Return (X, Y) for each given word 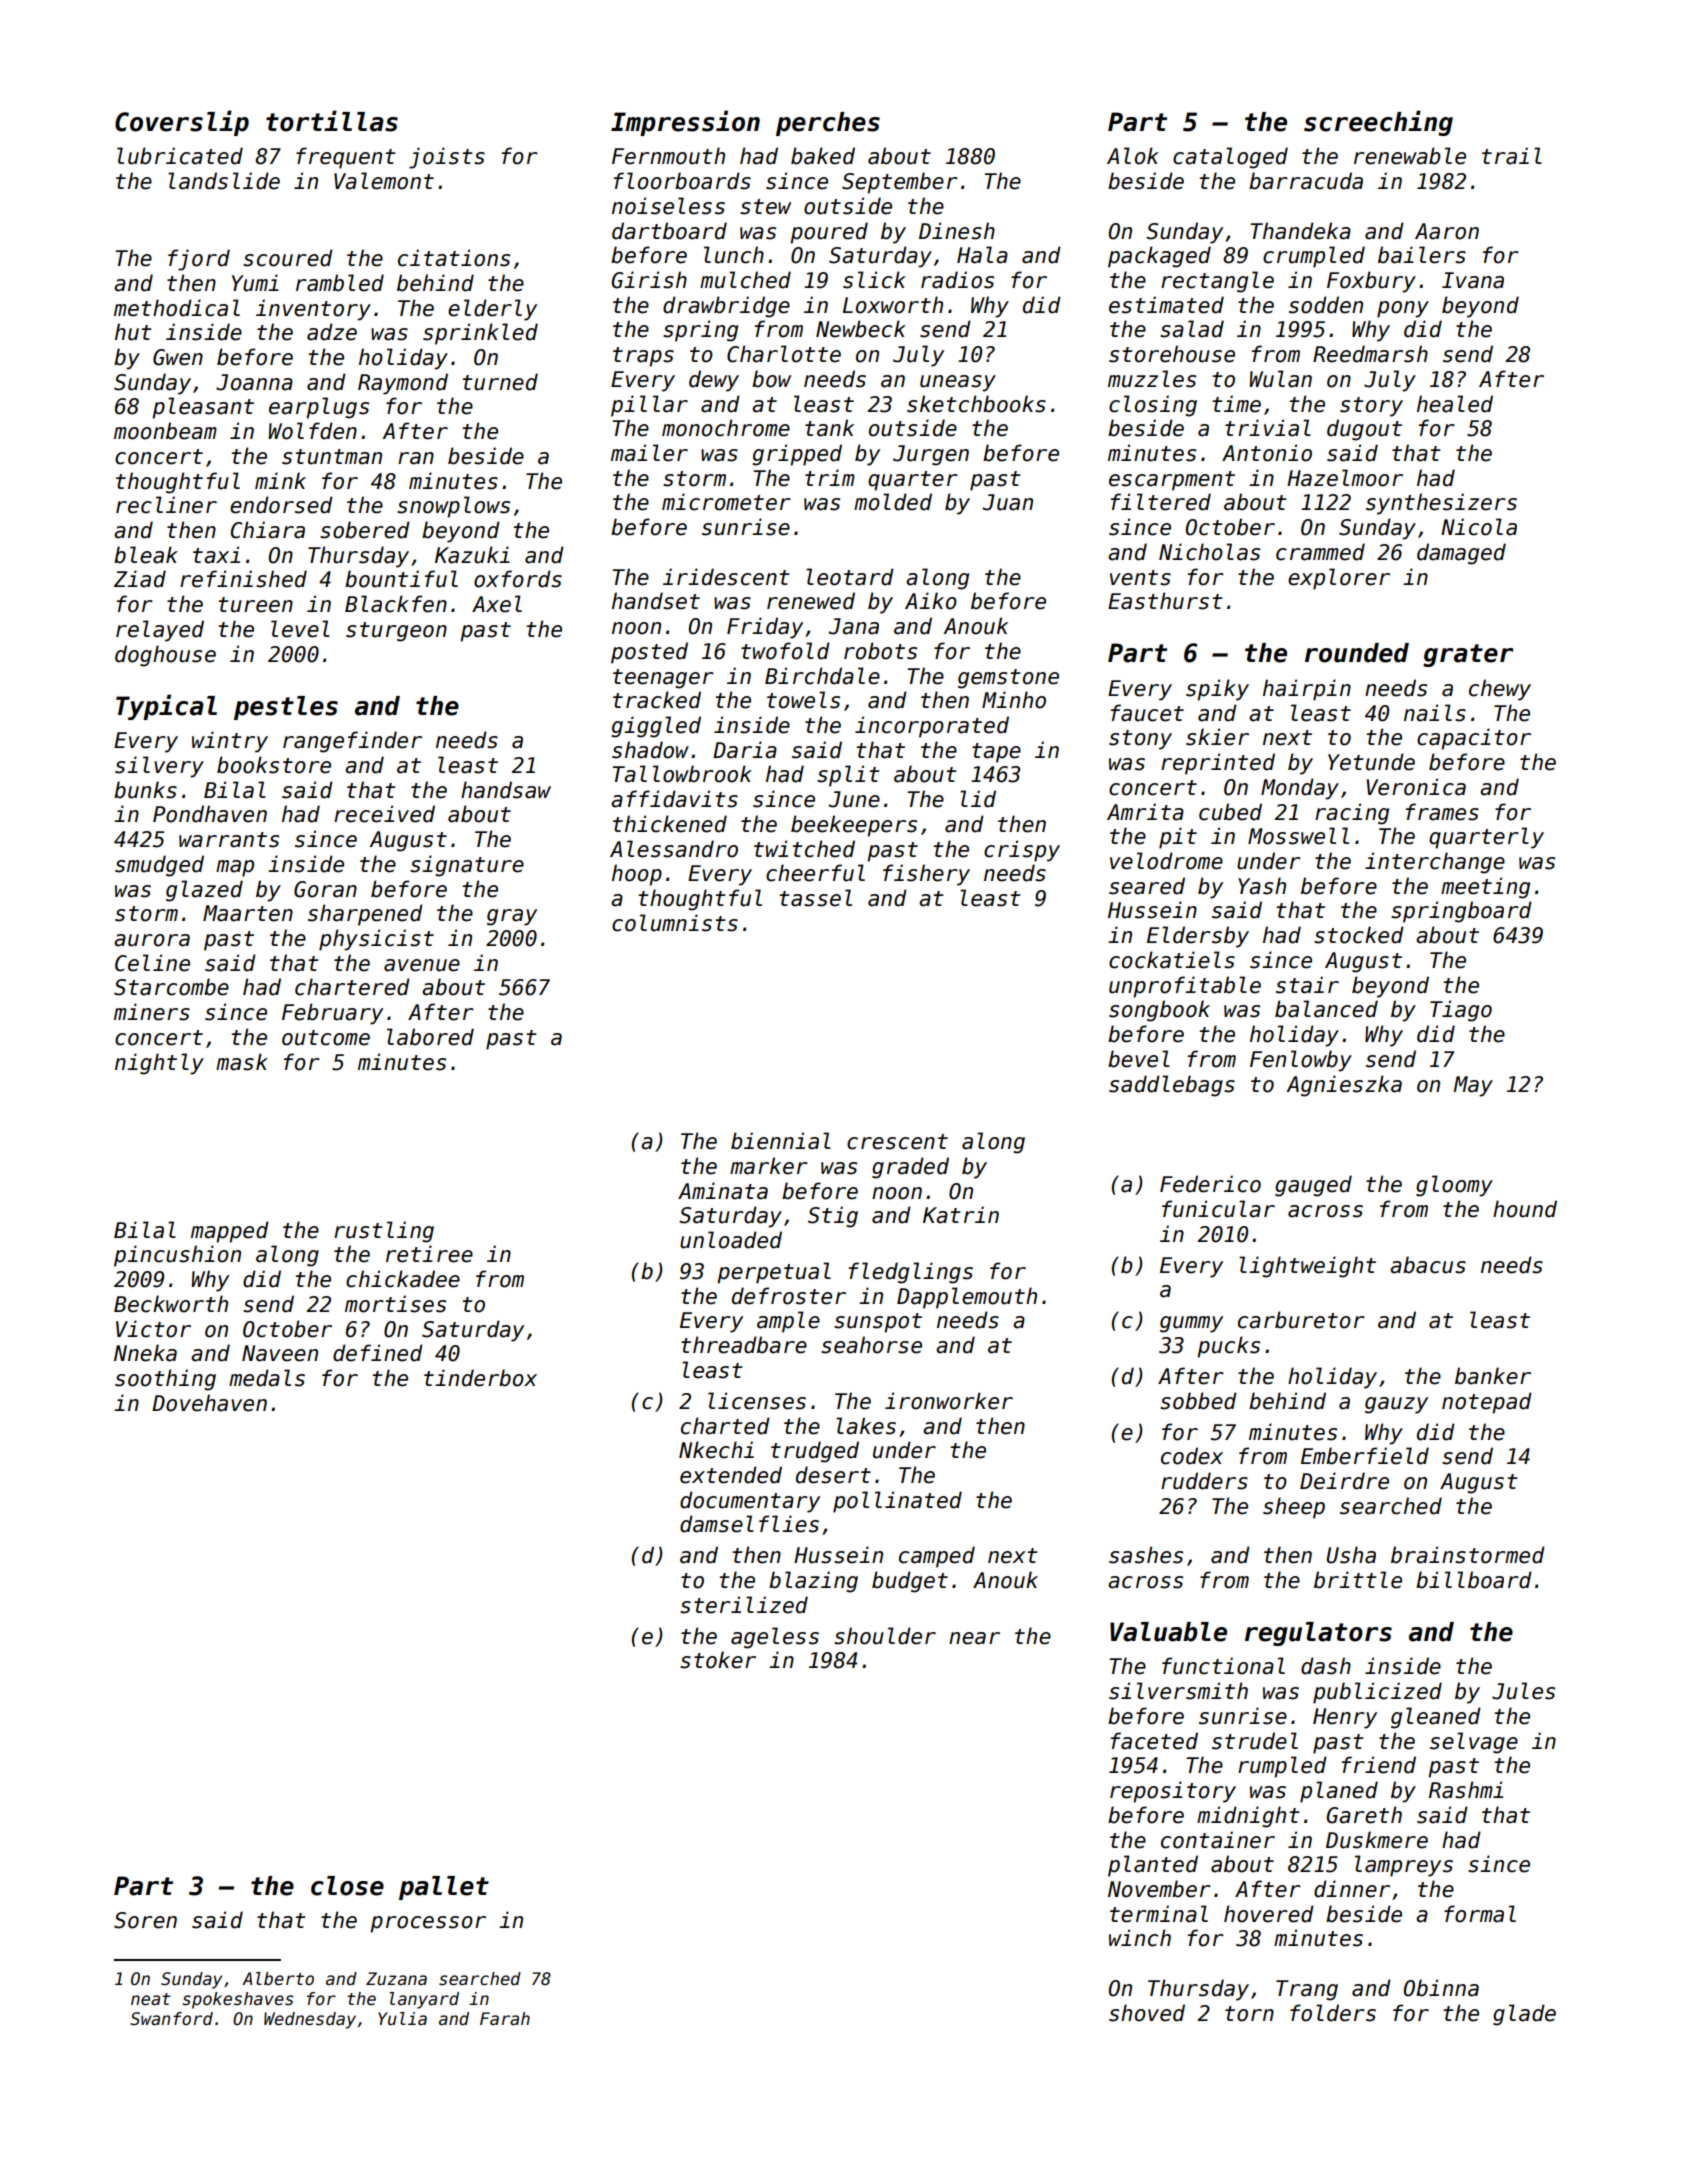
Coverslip (182, 123)
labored (430, 1037)
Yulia (402, 2019)
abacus (1428, 1265)
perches (828, 124)
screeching (1378, 123)
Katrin (961, 1215)
